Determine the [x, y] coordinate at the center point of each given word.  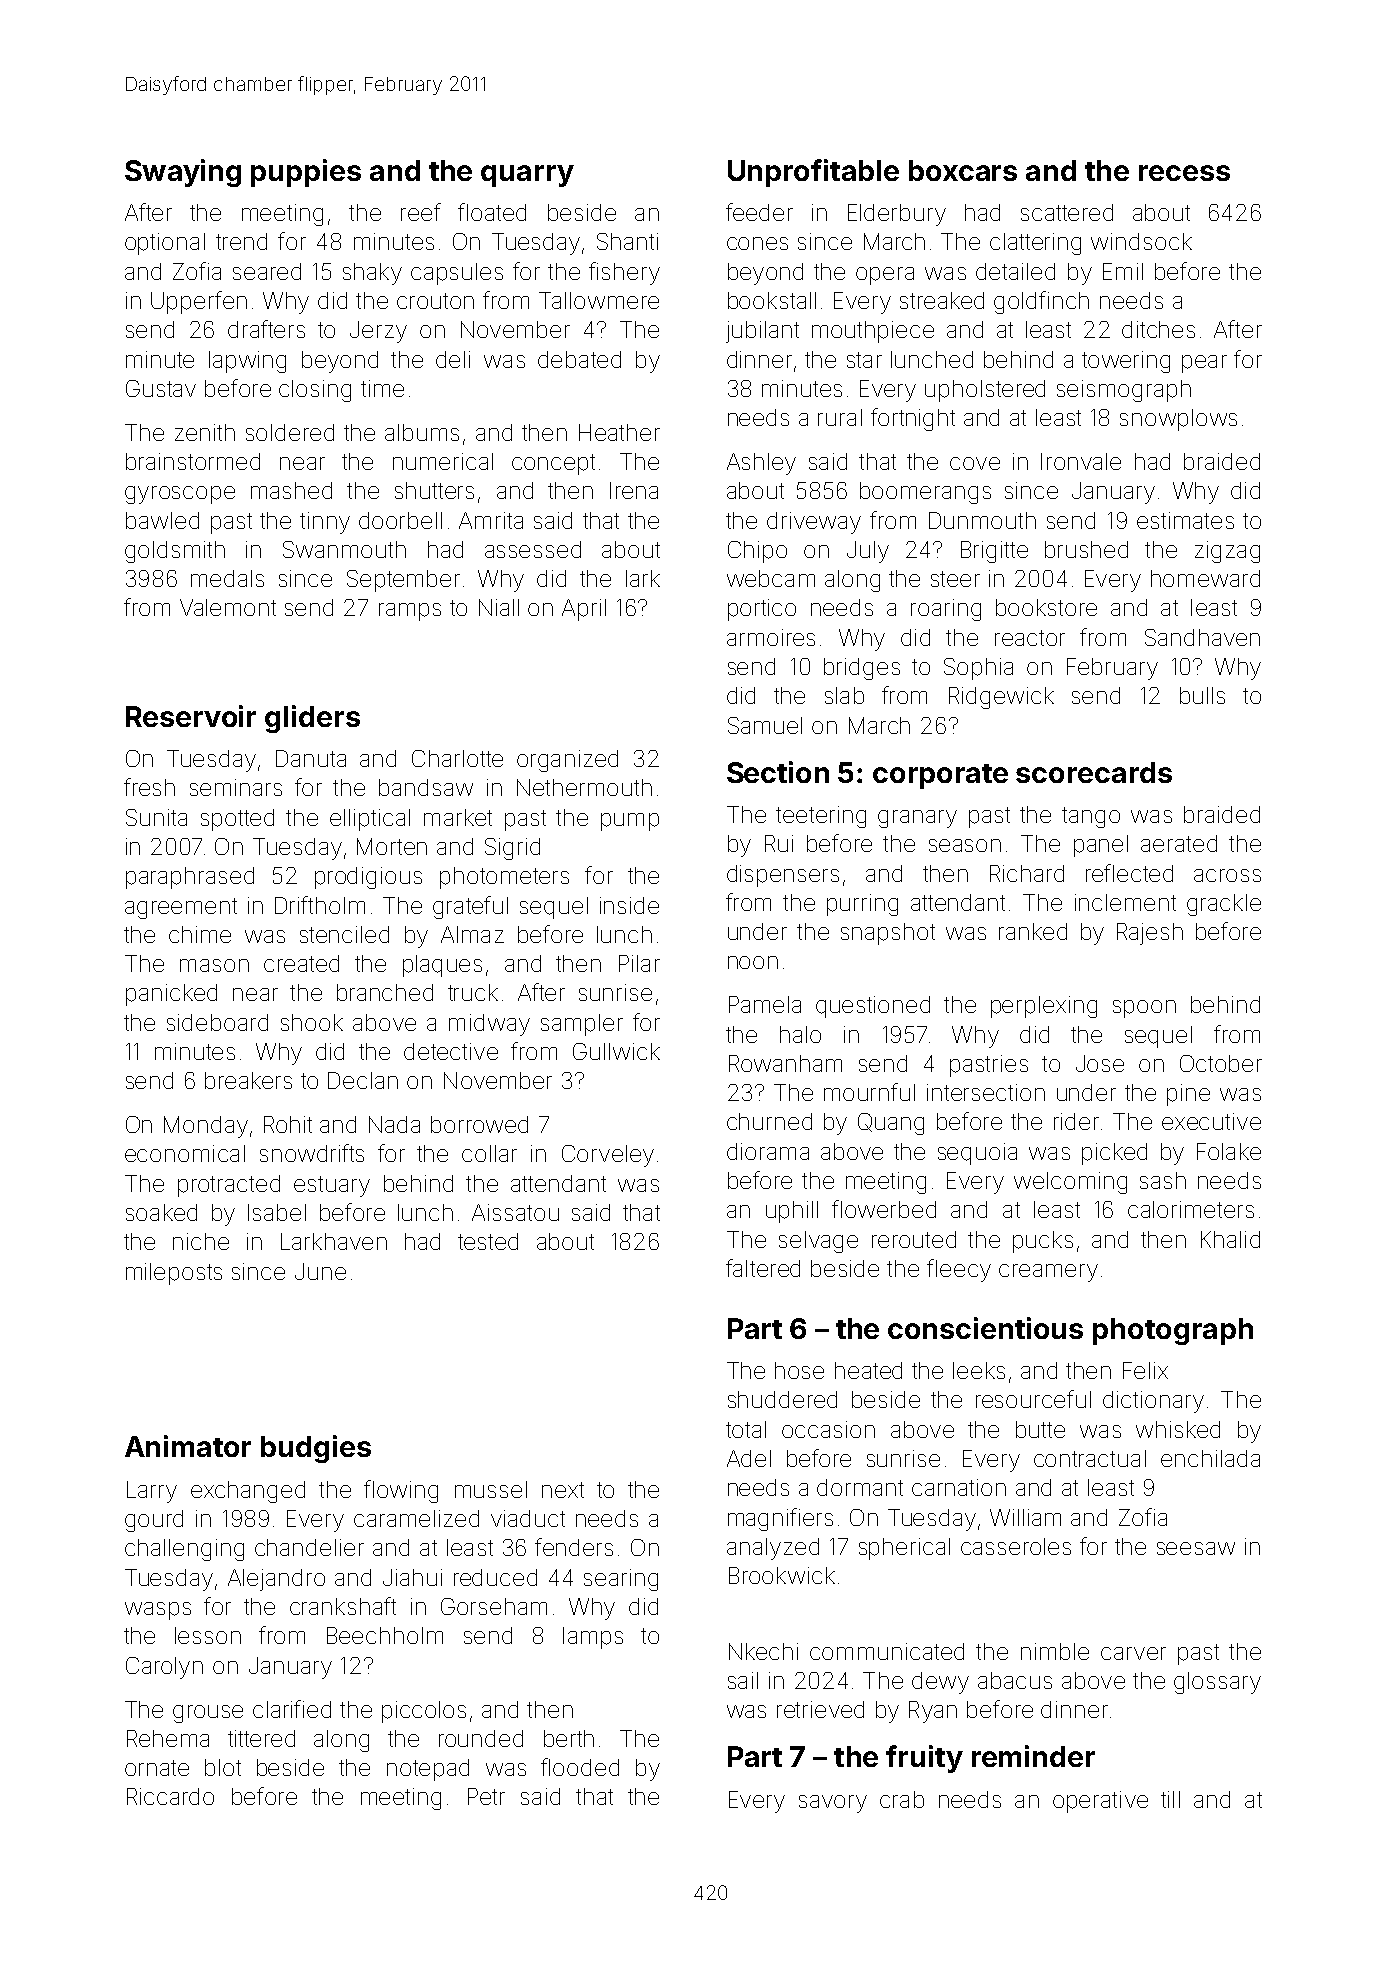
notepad [428, 1770]
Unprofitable [813, 173]
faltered [763, 1268]
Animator [188, 1446]
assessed [533, 549]
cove [975, 463]
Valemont [228, 607]
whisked [1178, 1429]
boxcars [963, 170]
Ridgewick [1001, 698]
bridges [862, 669]
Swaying [183, 173]
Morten [392, 846]
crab [902, 1799]
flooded [580, 1767]
